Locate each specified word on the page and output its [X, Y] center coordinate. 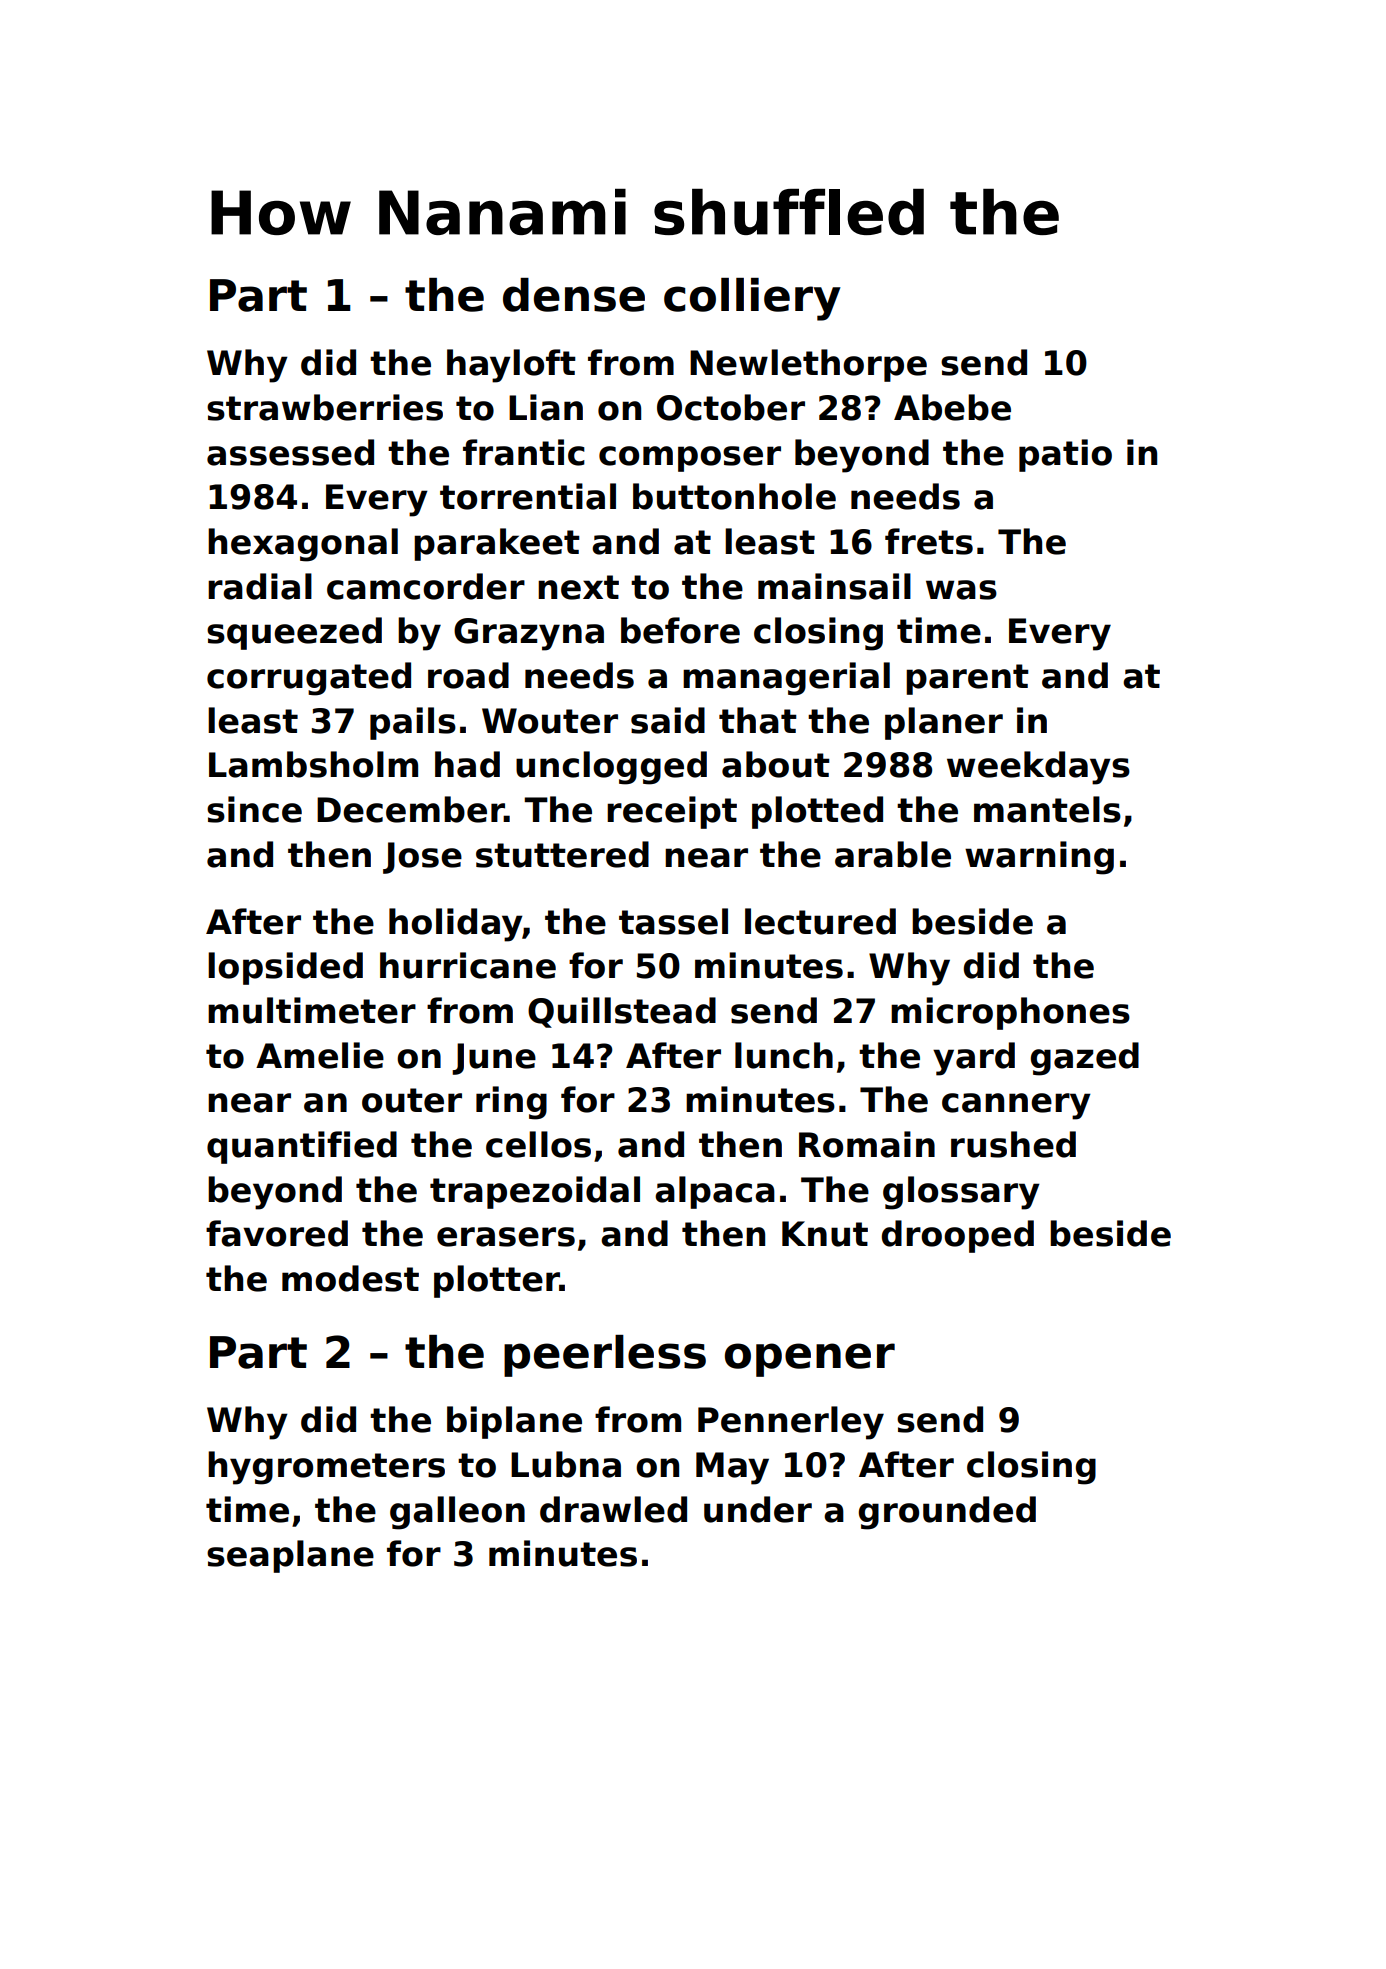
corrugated [309, 679]
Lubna [566, 1464]
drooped [958, 1236]
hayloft [511, 366]
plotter [497, 1281]
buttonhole [734, 496]
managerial [786, 679]
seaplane [290, 1556]
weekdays [1038, 768]
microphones [1010, 1013]
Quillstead [622, 1012]
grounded [947, 1513]
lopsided [285, 968]
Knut [825, 1234]
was [961, 590]
